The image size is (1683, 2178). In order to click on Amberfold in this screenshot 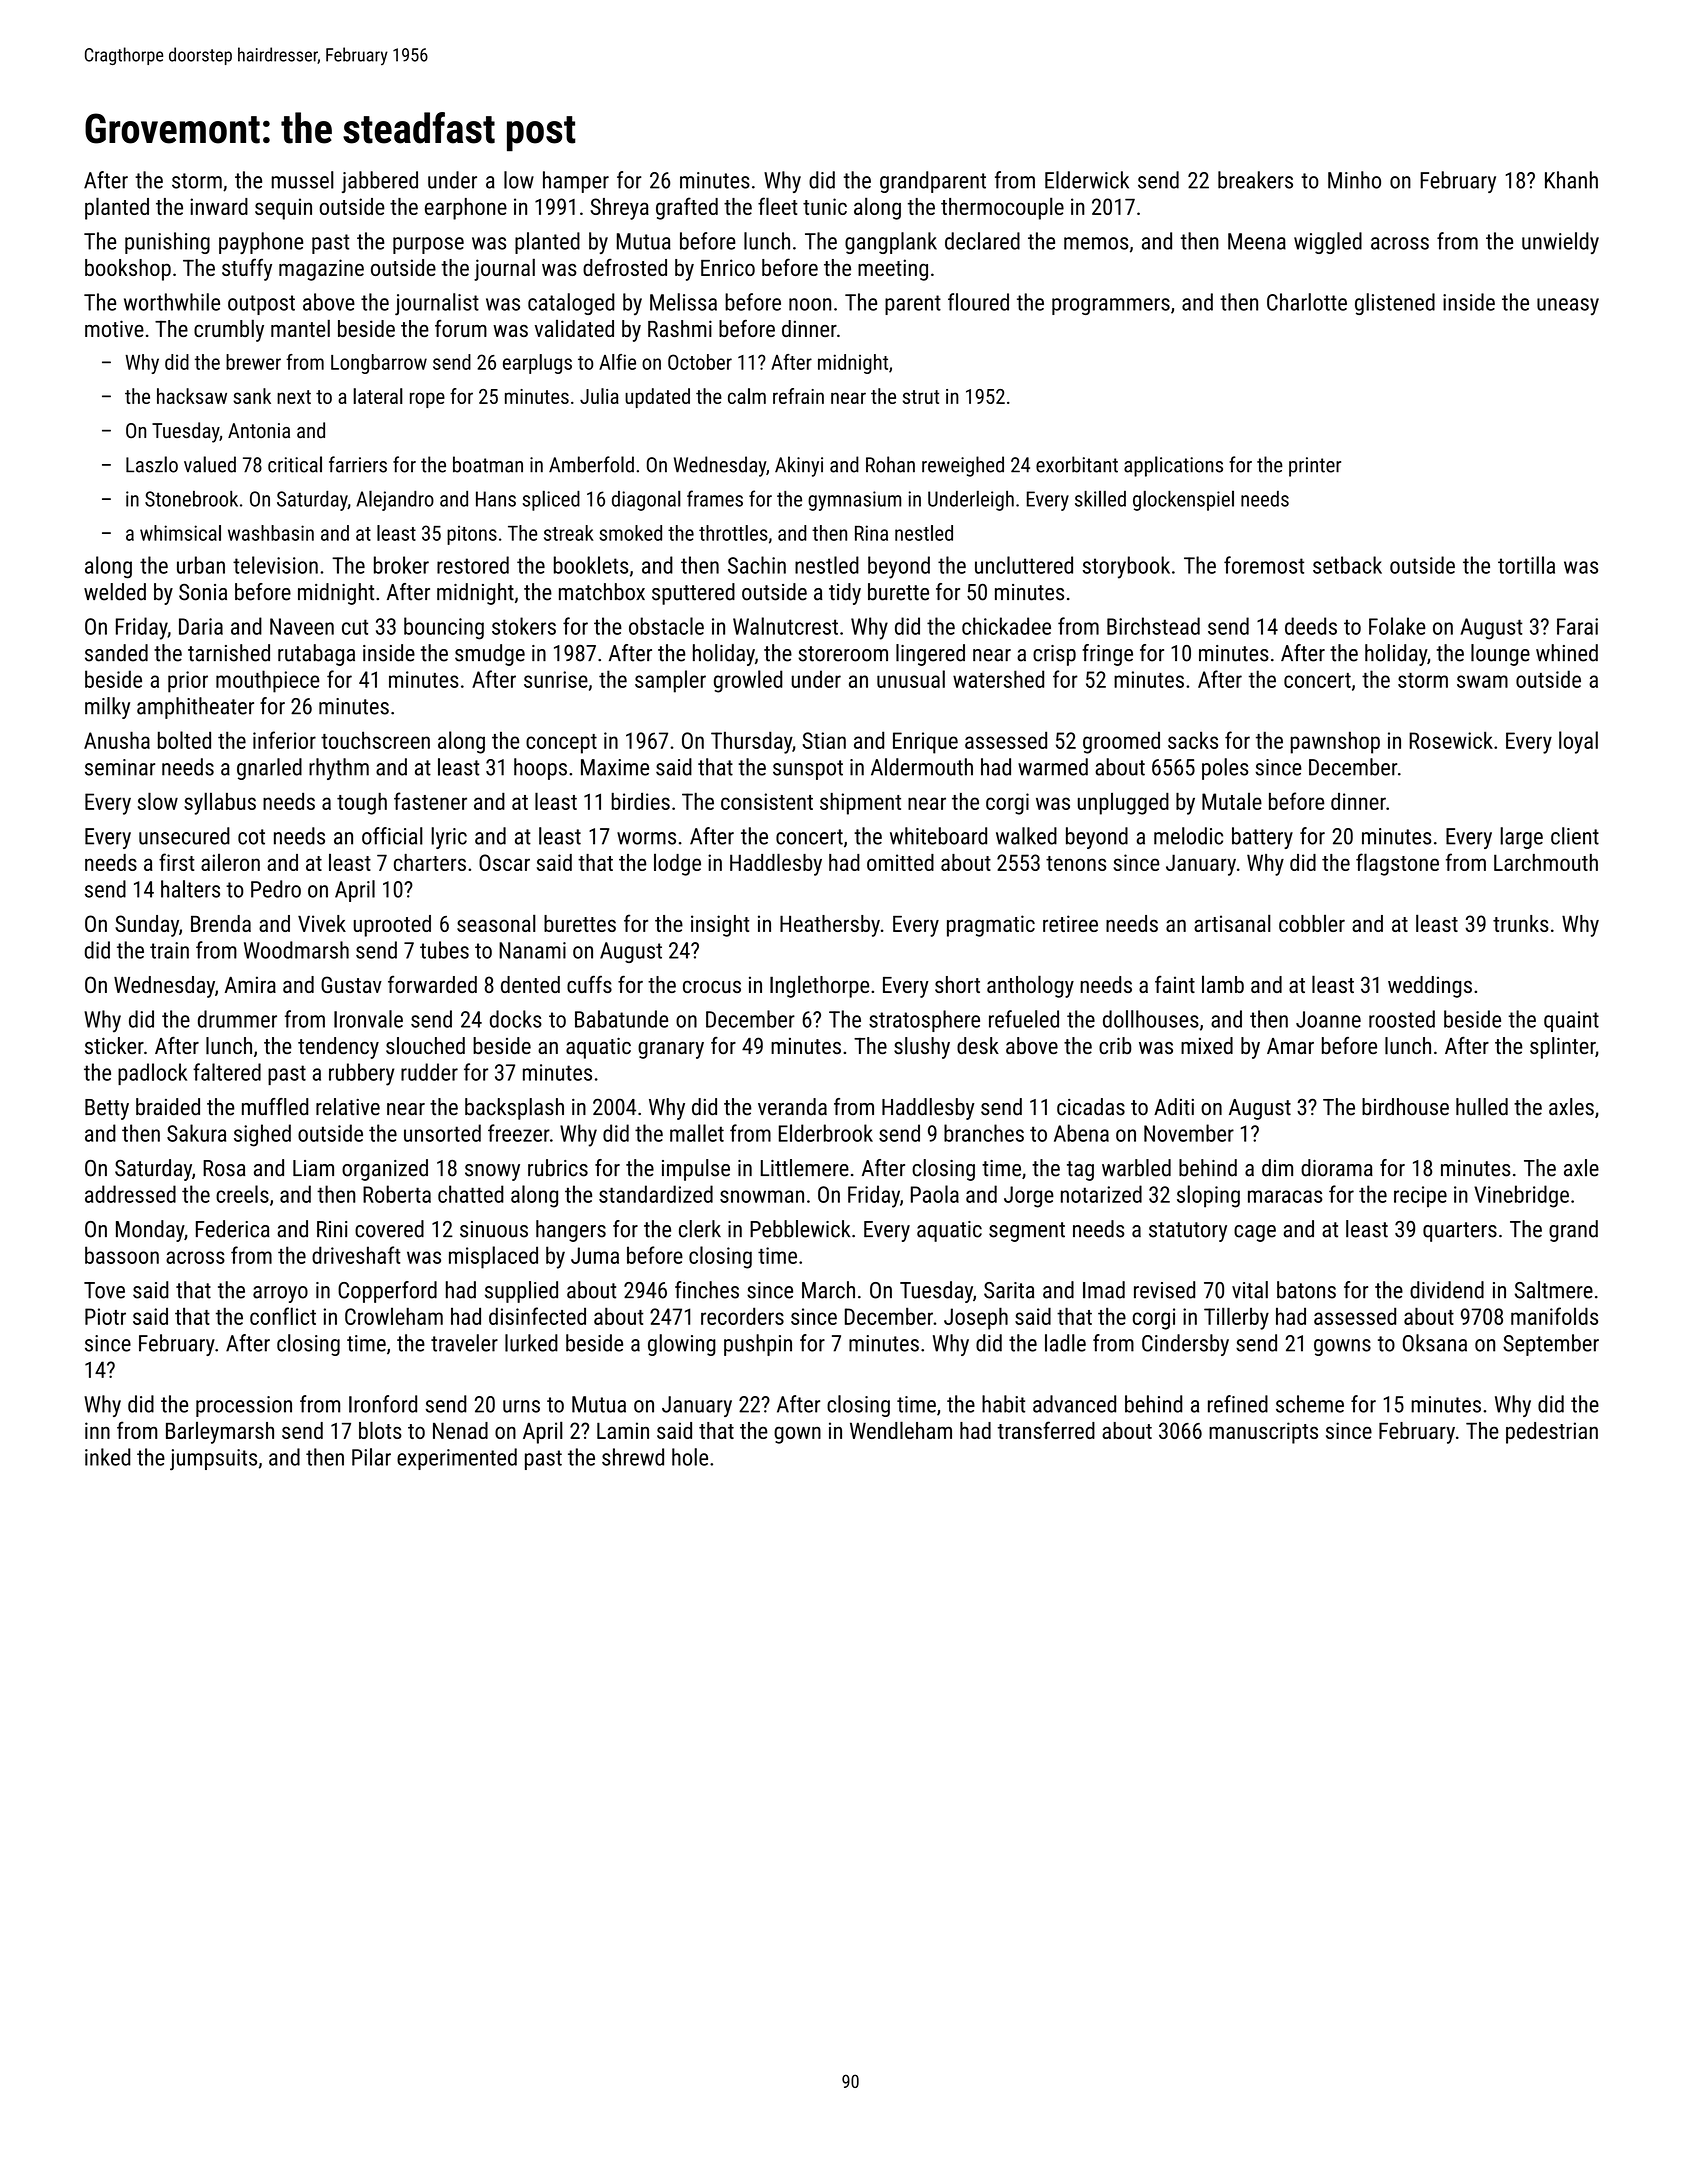, I will do `click(591, 464)`.
